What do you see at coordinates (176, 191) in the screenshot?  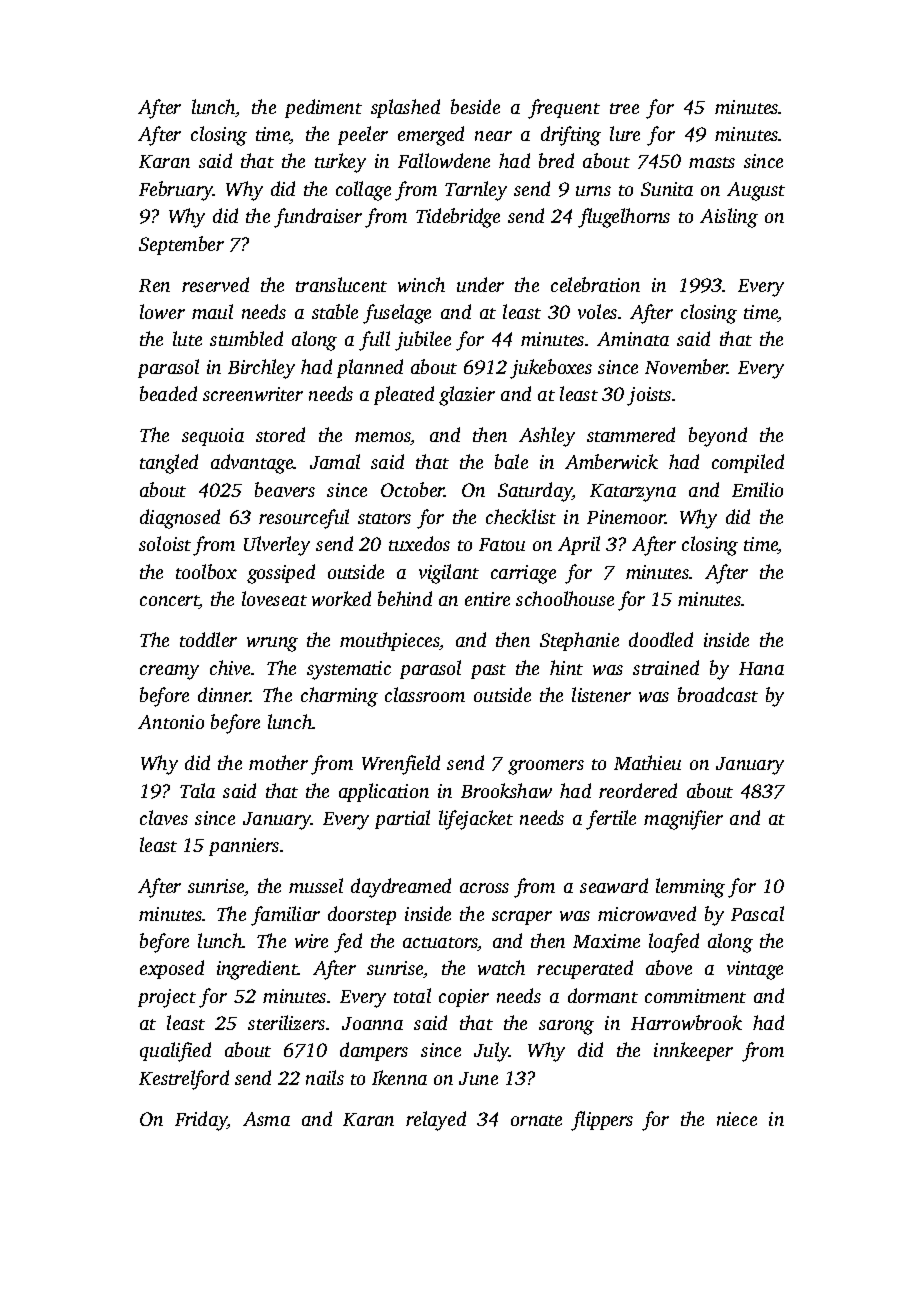 I see `February` at bounding box center [176, 191].
